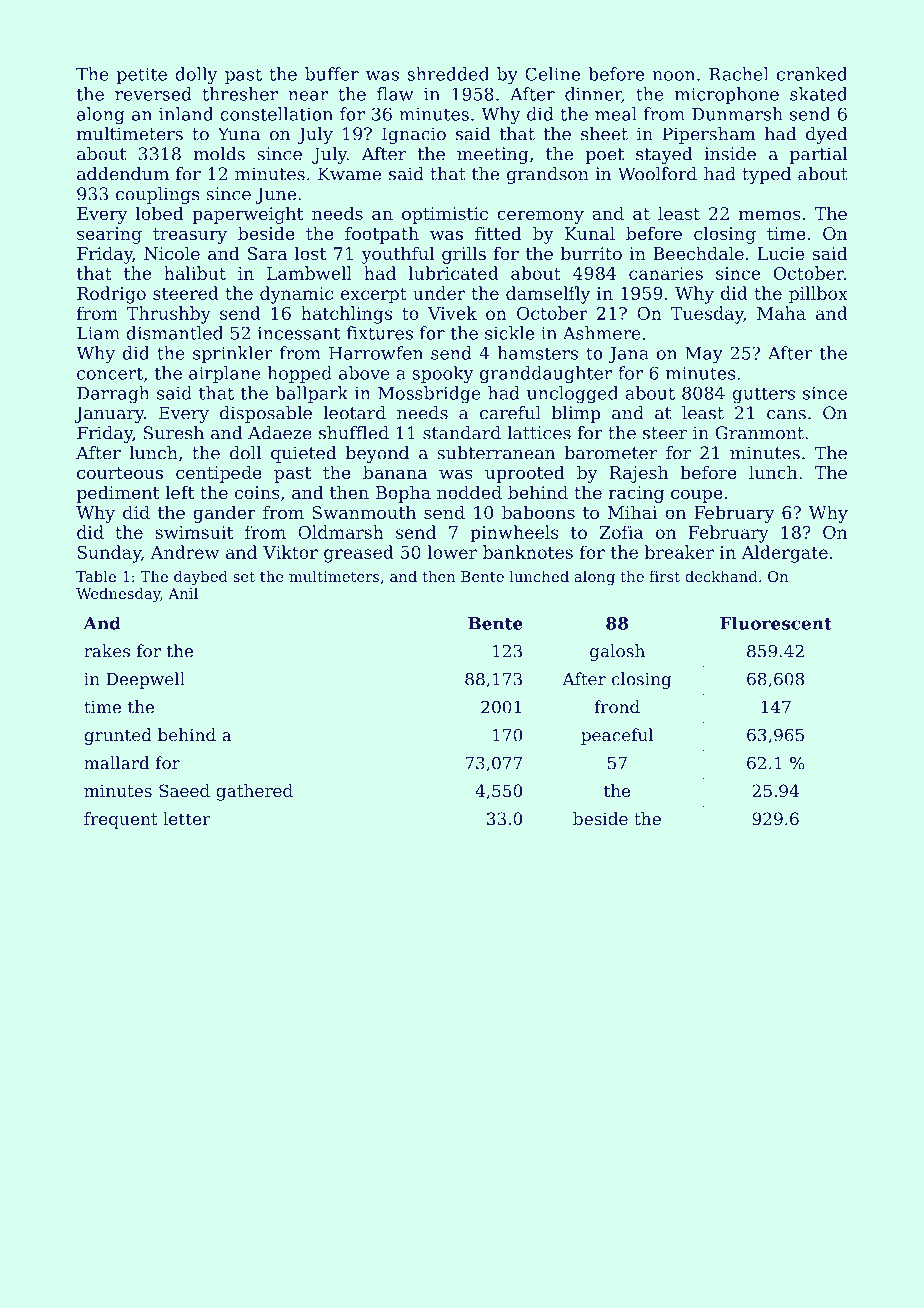 Image resolution: width=924 pixels, height=1308 pixels. Describe the element at coordinates (142, 76) in the screenshot. I see `petite` at that location.
